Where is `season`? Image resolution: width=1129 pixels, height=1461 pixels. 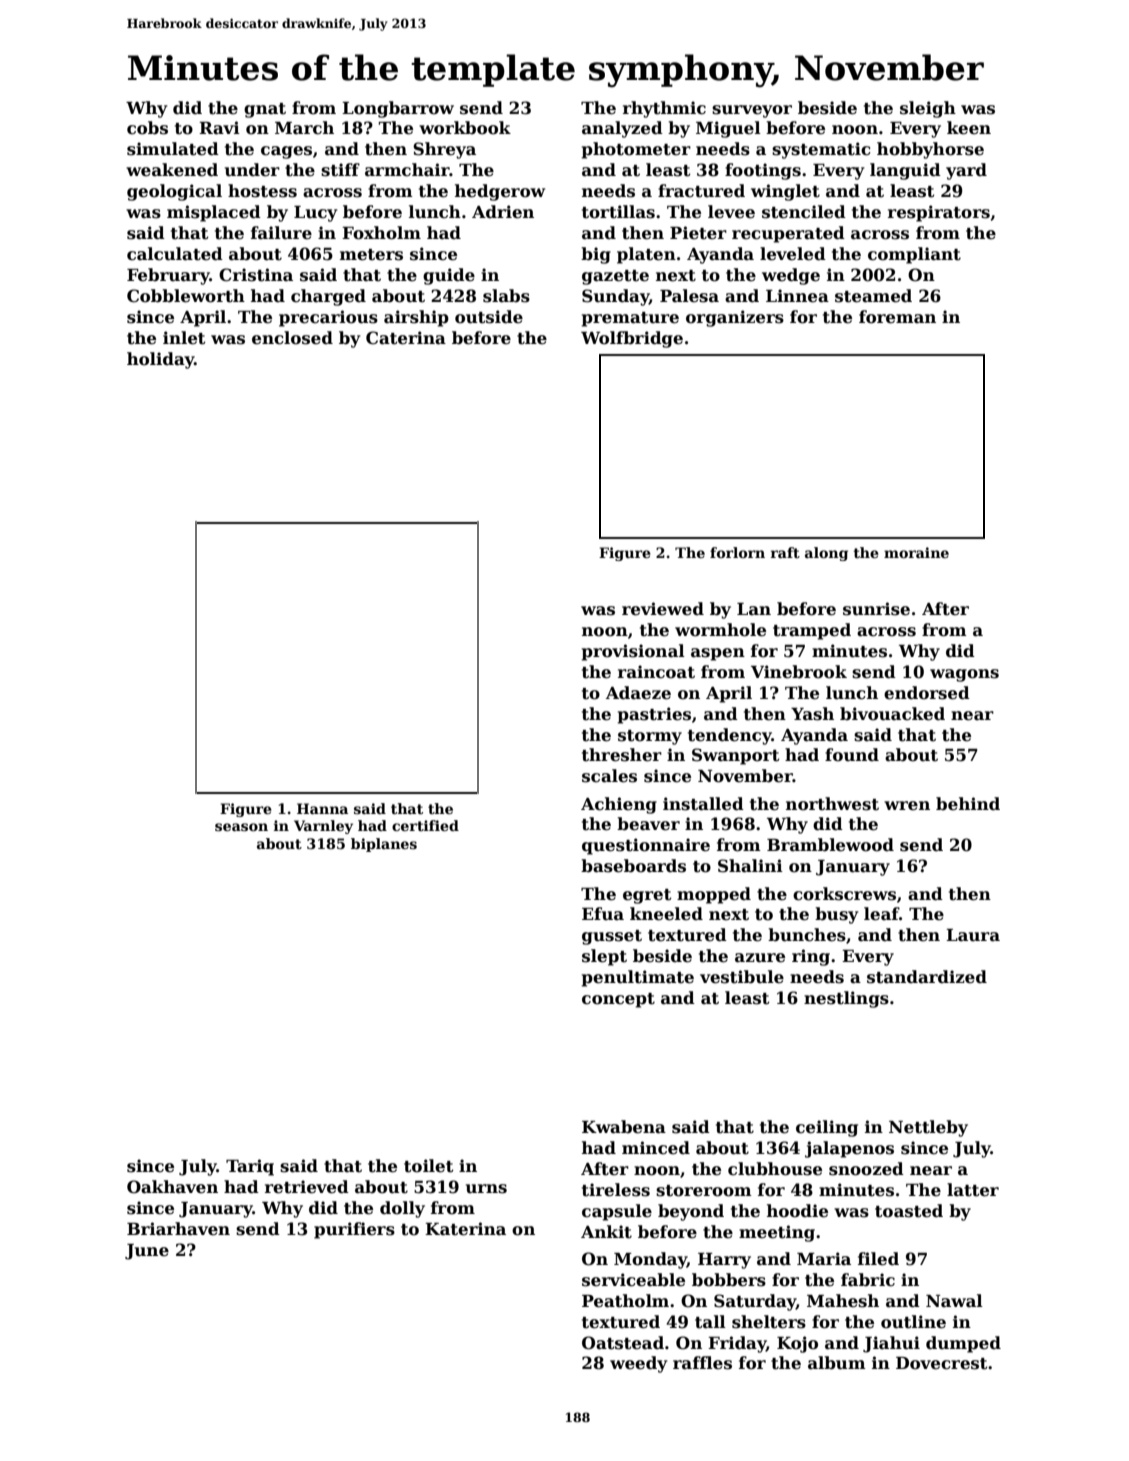
season is located at coordinates (241, 827).
